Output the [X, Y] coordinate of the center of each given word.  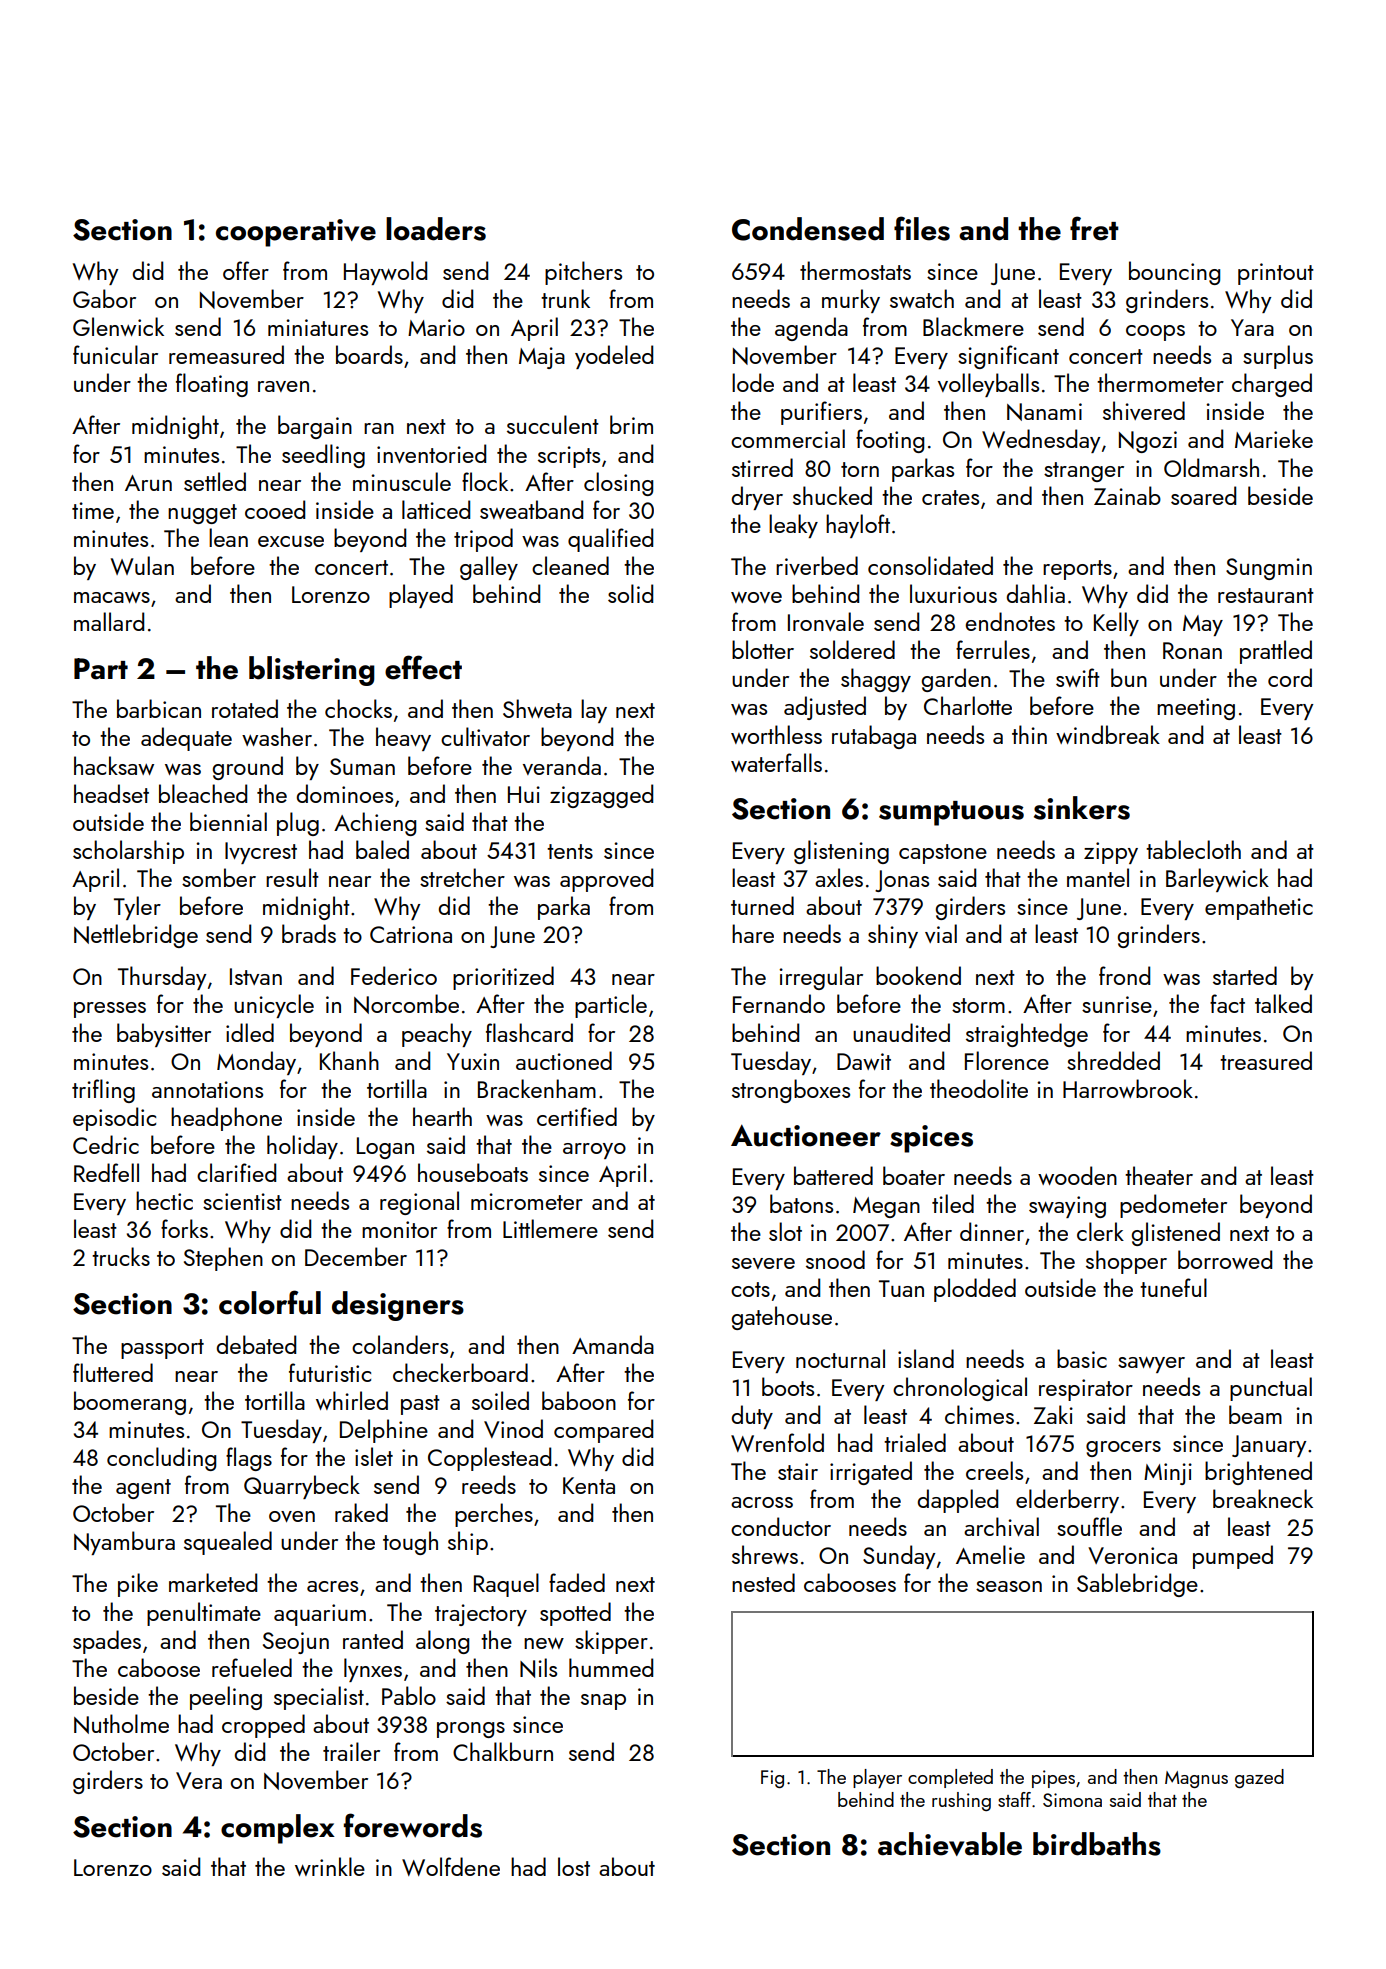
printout [1276, 274]
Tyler [137, 908]
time [93, 510]
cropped [263, 1726]
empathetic [1259, 908]
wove [756, 597]
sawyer [1151, 1364]
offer [246, 270]
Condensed [808, 229]
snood [835, 1259]
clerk [1100, 1231]
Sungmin [1269, 569]
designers [398, 1306]
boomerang [130, 1403]
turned [762, 905]
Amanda [613, 1344]
